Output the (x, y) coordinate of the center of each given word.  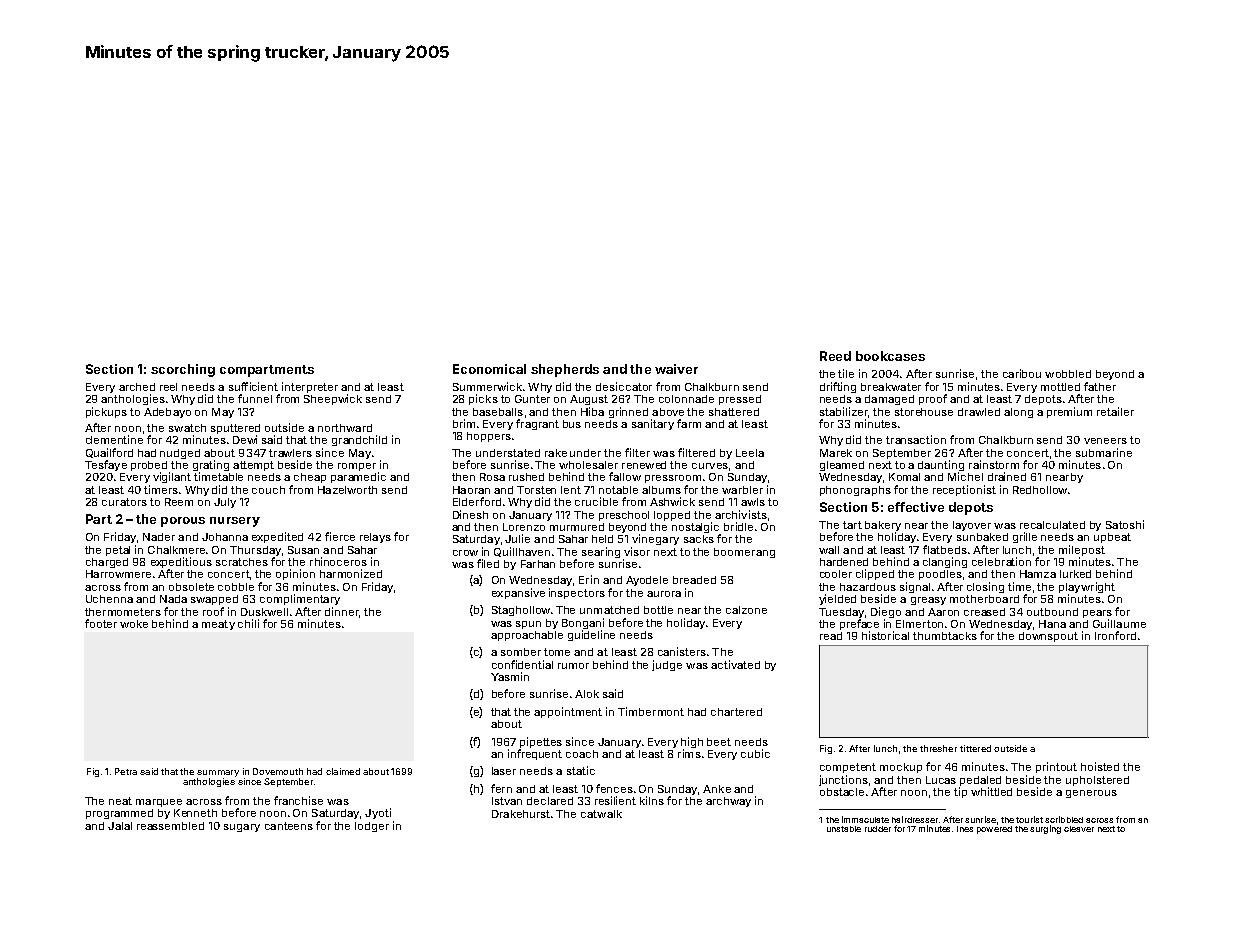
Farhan (538, 564)
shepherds (565, 370)
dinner (342, 611)
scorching (183, 370)
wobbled (1068, 374)
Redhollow (1040, 490)
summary (218, 773)
